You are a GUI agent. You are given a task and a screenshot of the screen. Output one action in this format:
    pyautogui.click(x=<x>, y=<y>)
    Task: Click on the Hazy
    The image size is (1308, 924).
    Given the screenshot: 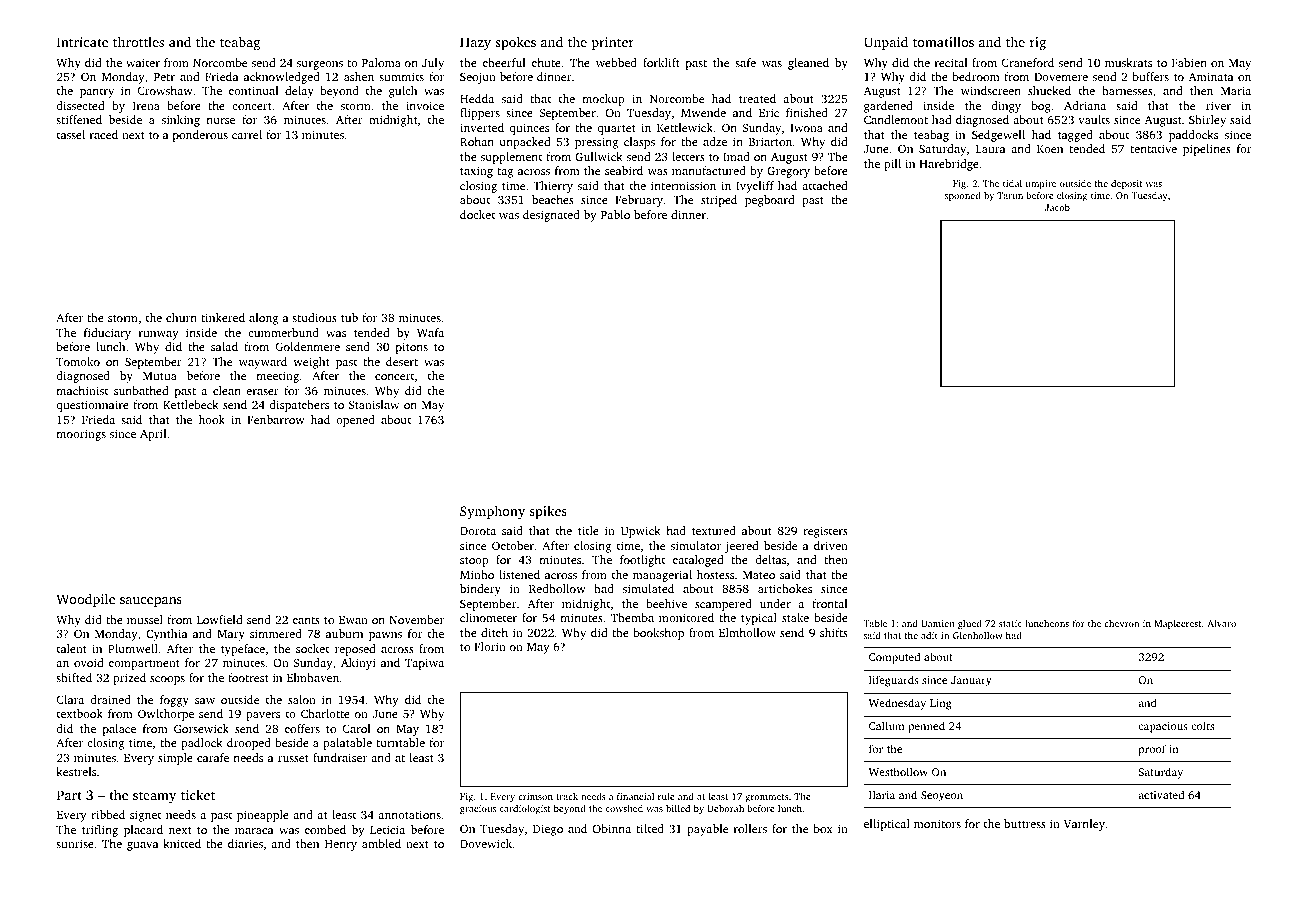 What is the action you would take?
    pyautogui.click(x=475, y=43)
